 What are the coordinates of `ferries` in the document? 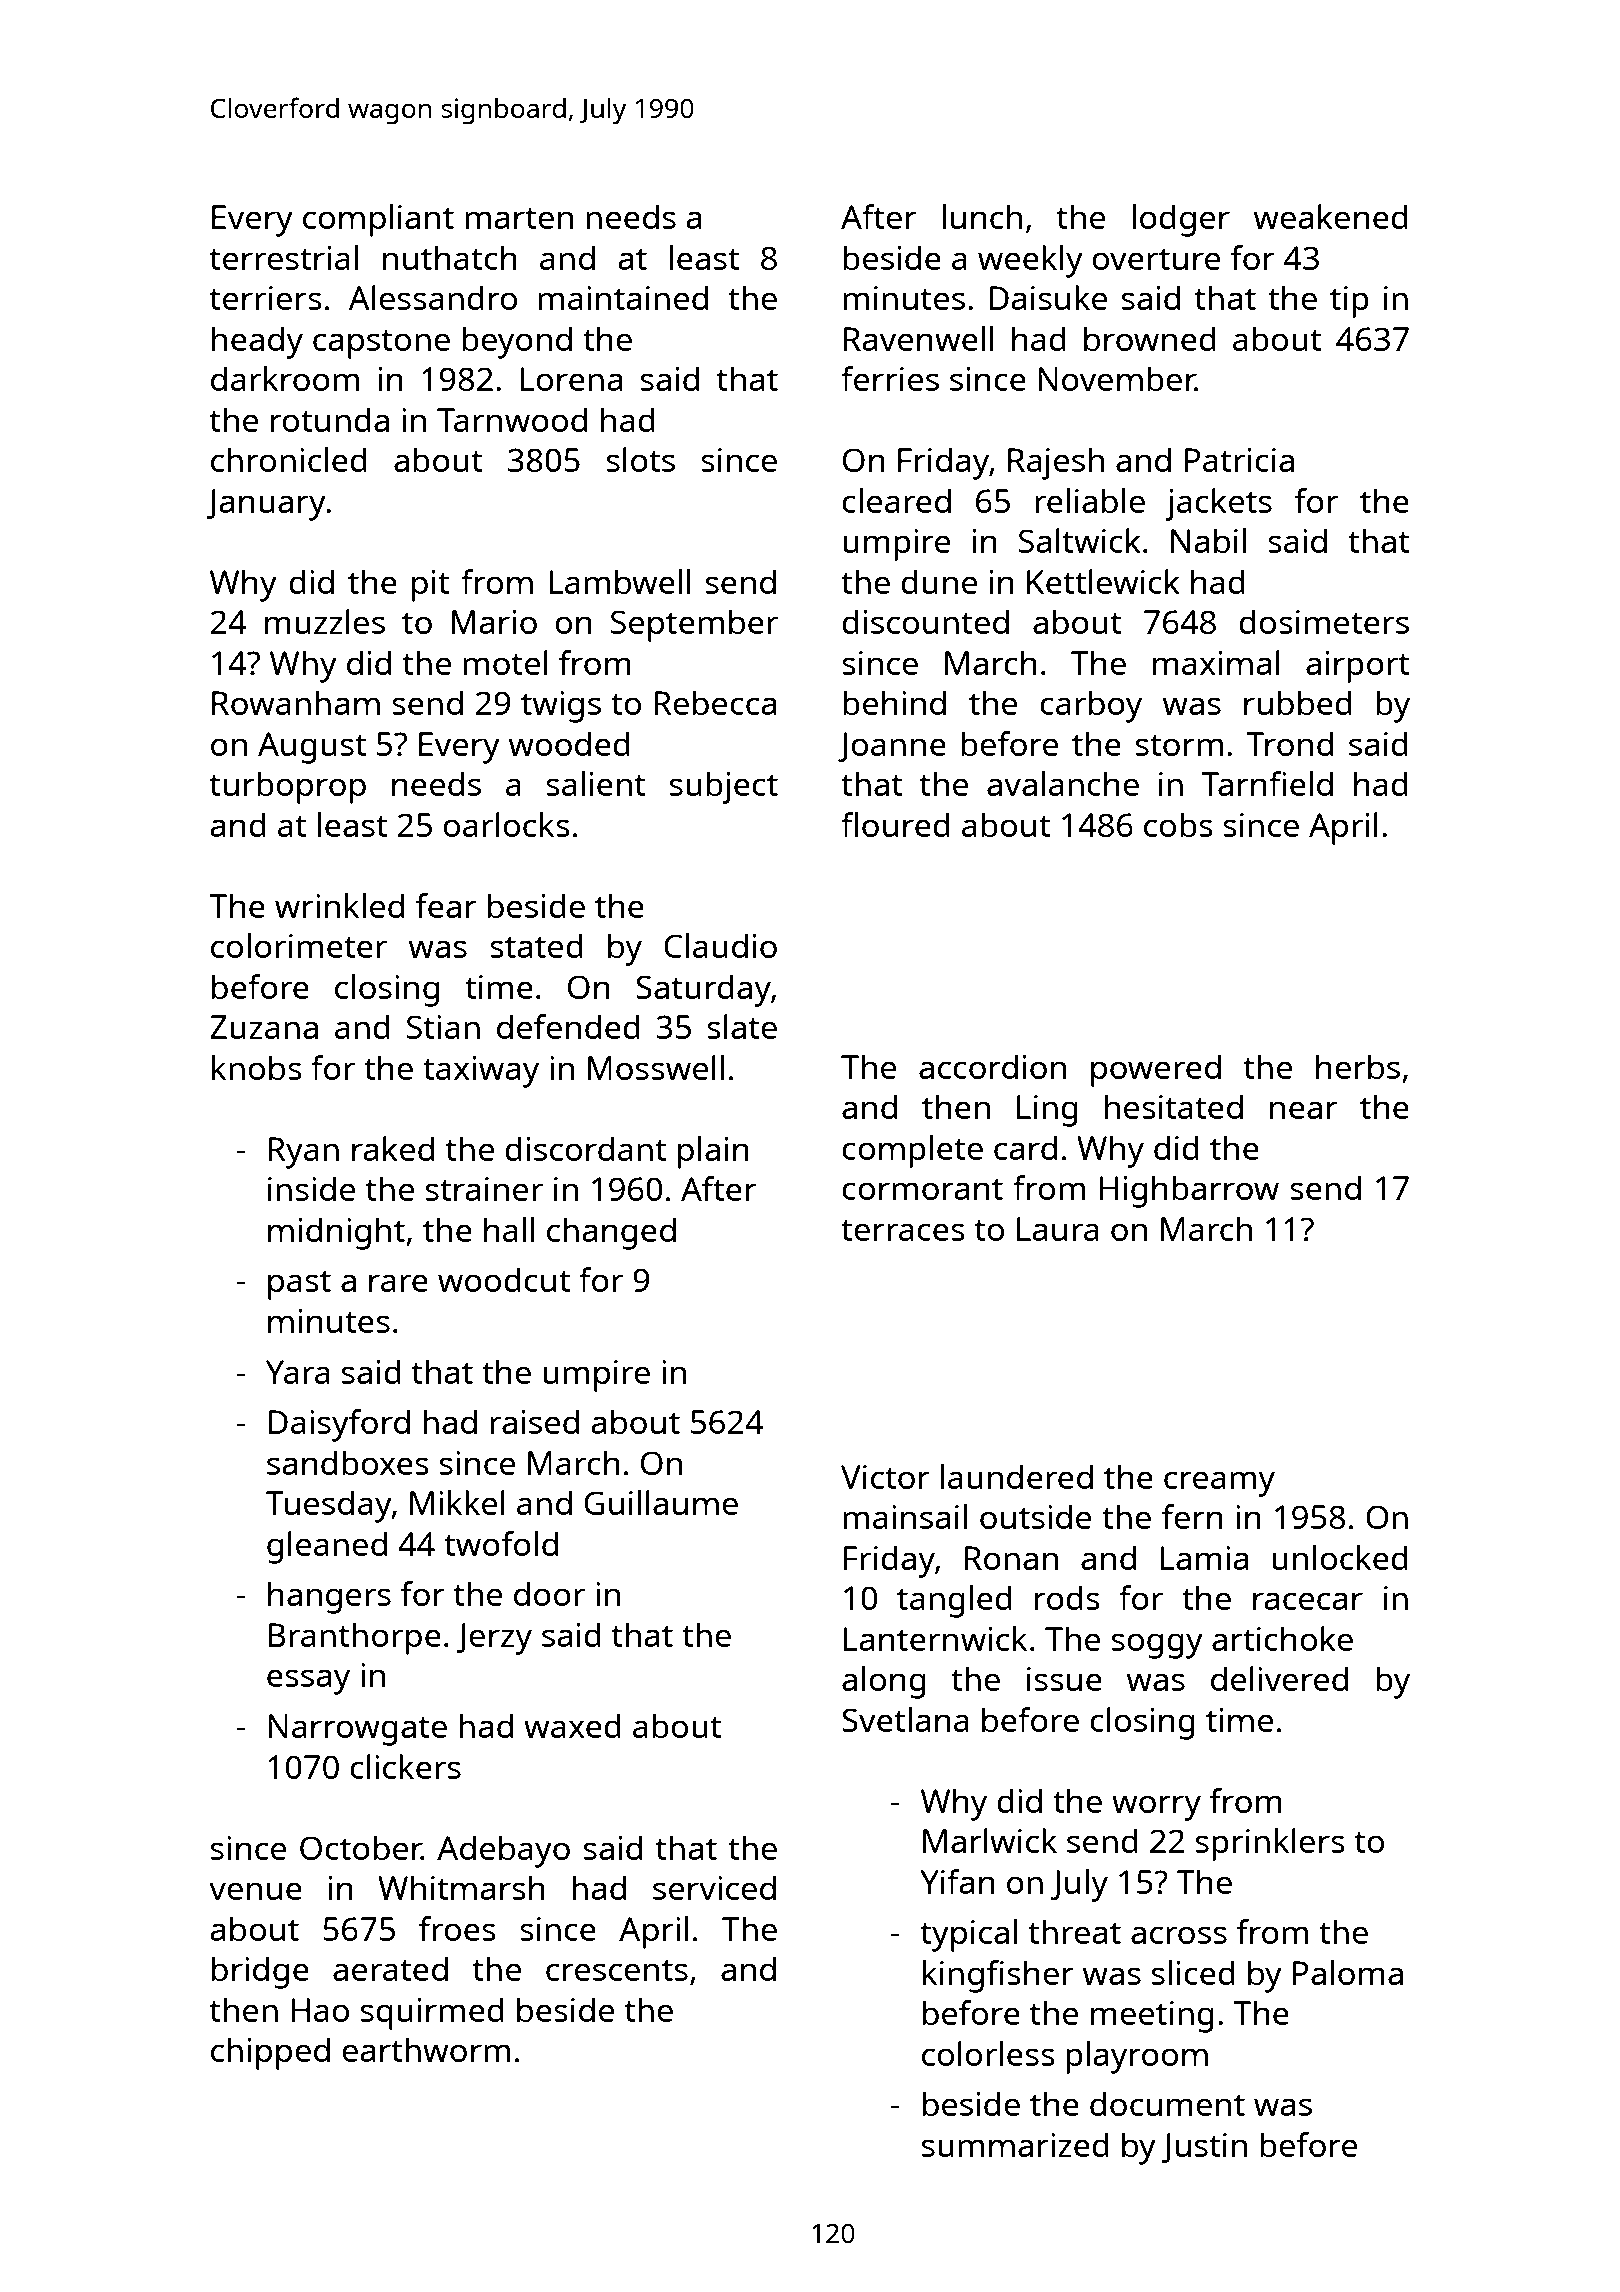 It's located at (890, 378).
